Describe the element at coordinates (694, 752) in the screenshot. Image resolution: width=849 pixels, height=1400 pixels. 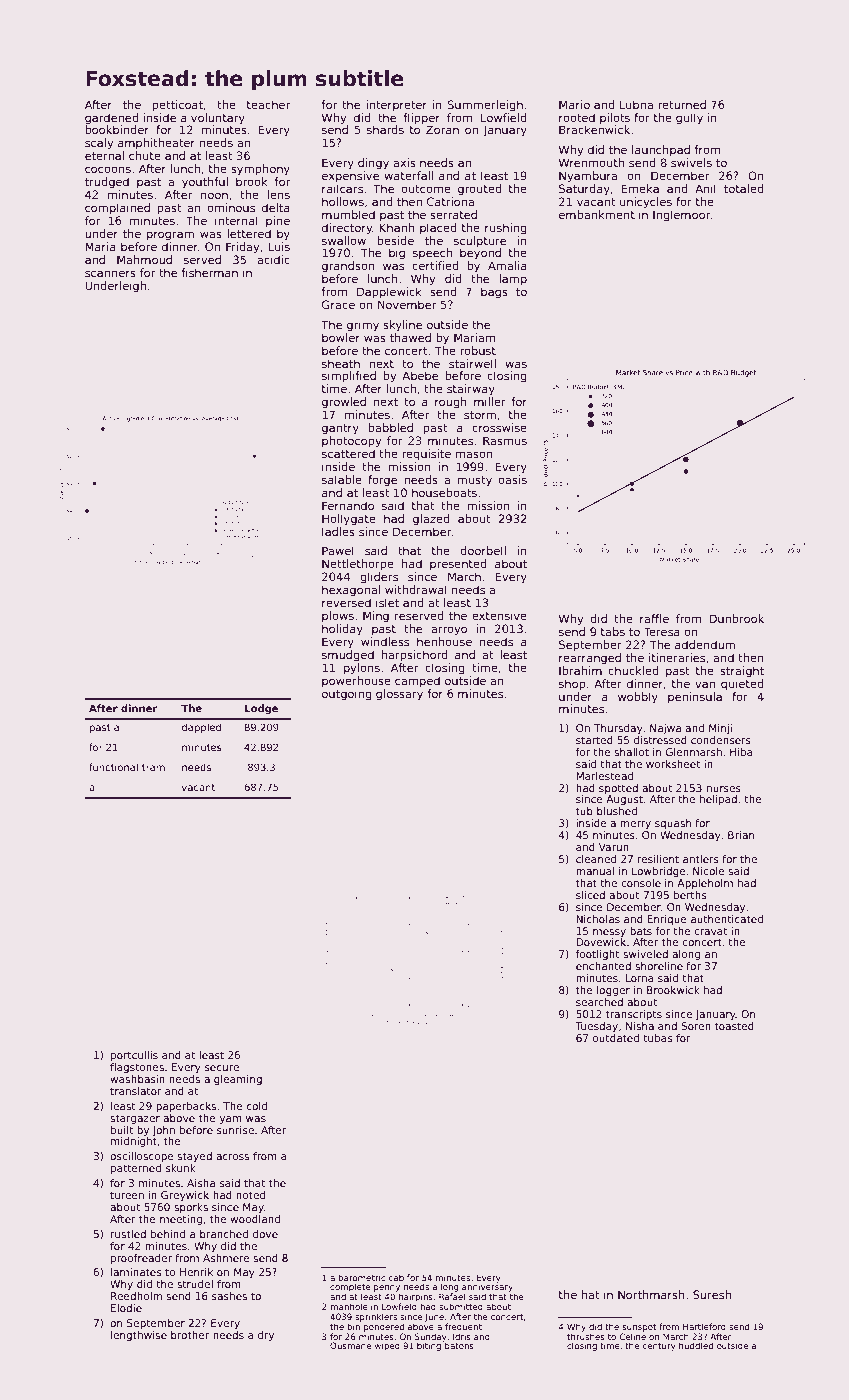
I see `Glenmarsh` at that location.
